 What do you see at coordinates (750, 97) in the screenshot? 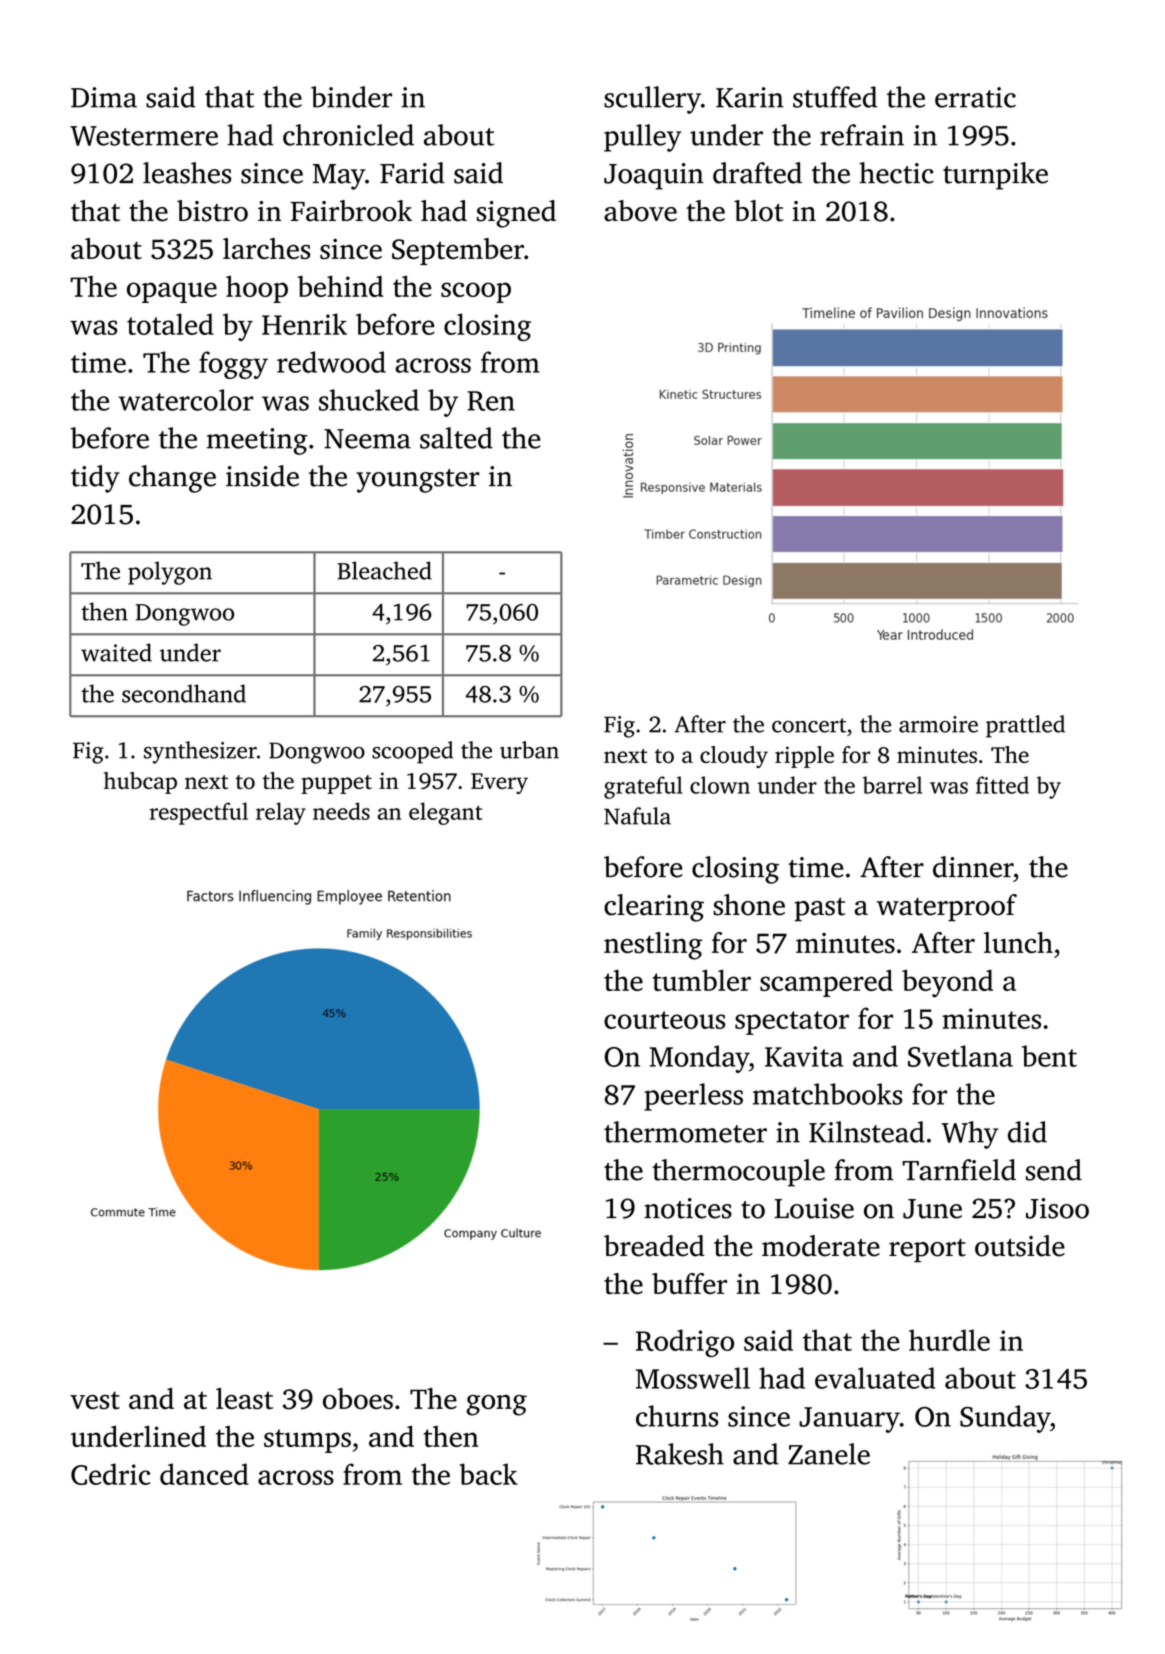
I see `Karin` at bounding box center [750, 97].
